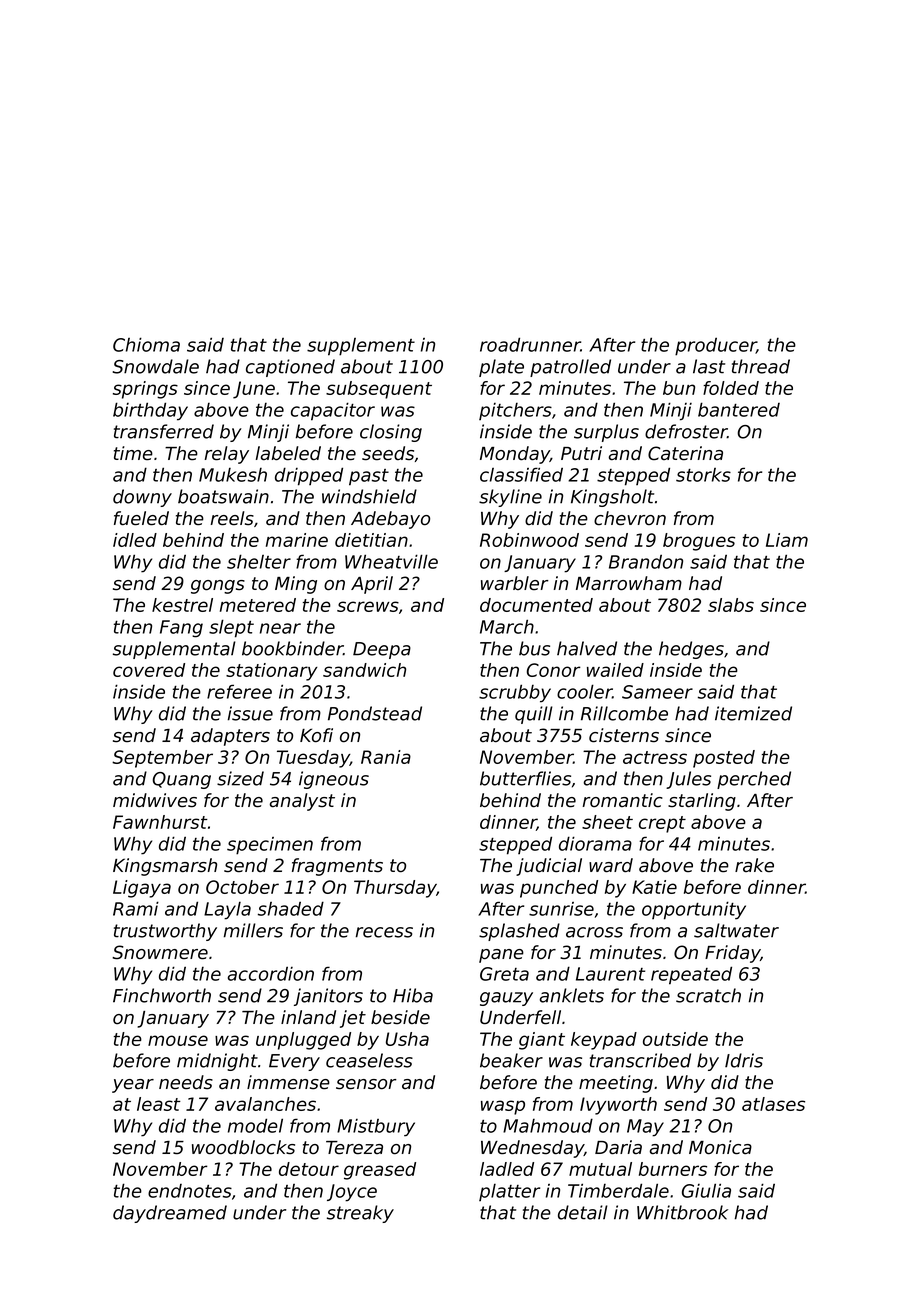 This image has height=1314, width=924. I want to click on plate, so click(501, 368).
